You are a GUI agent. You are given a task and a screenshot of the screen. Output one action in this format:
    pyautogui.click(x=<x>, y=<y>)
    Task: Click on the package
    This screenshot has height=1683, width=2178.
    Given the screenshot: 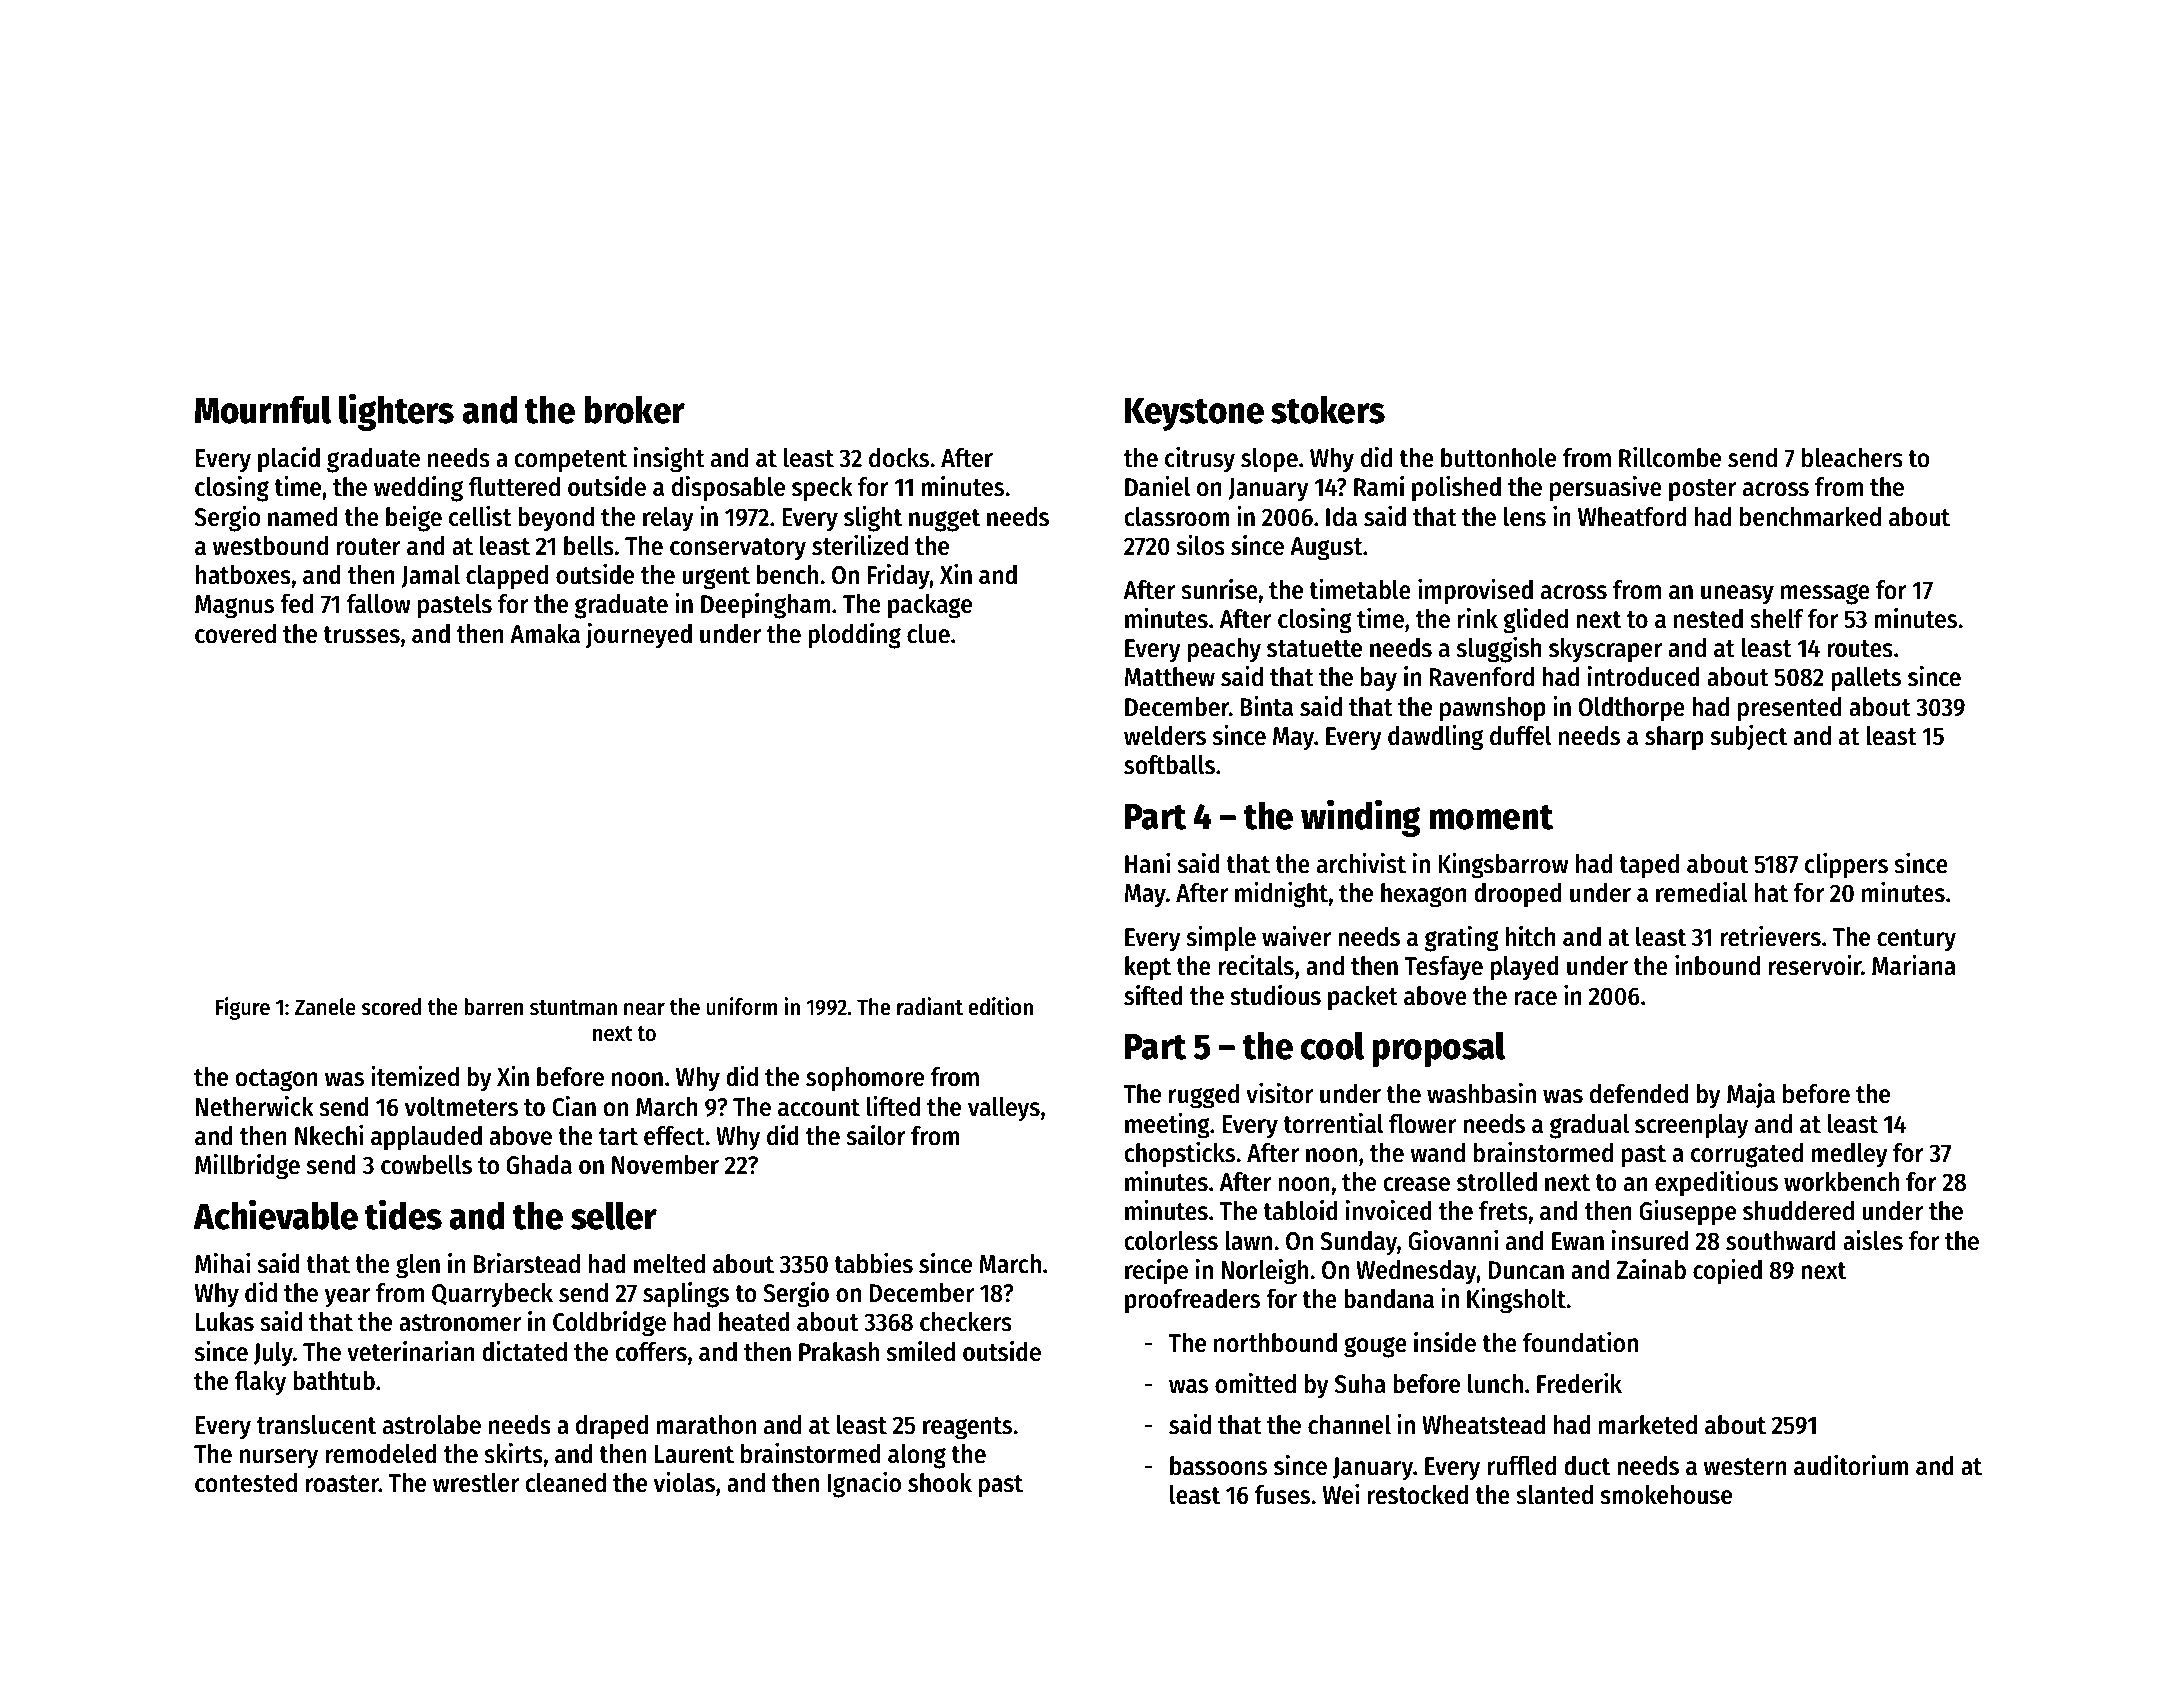 What is the action you would take?
    pyautogui.click(x=930, y=606)
